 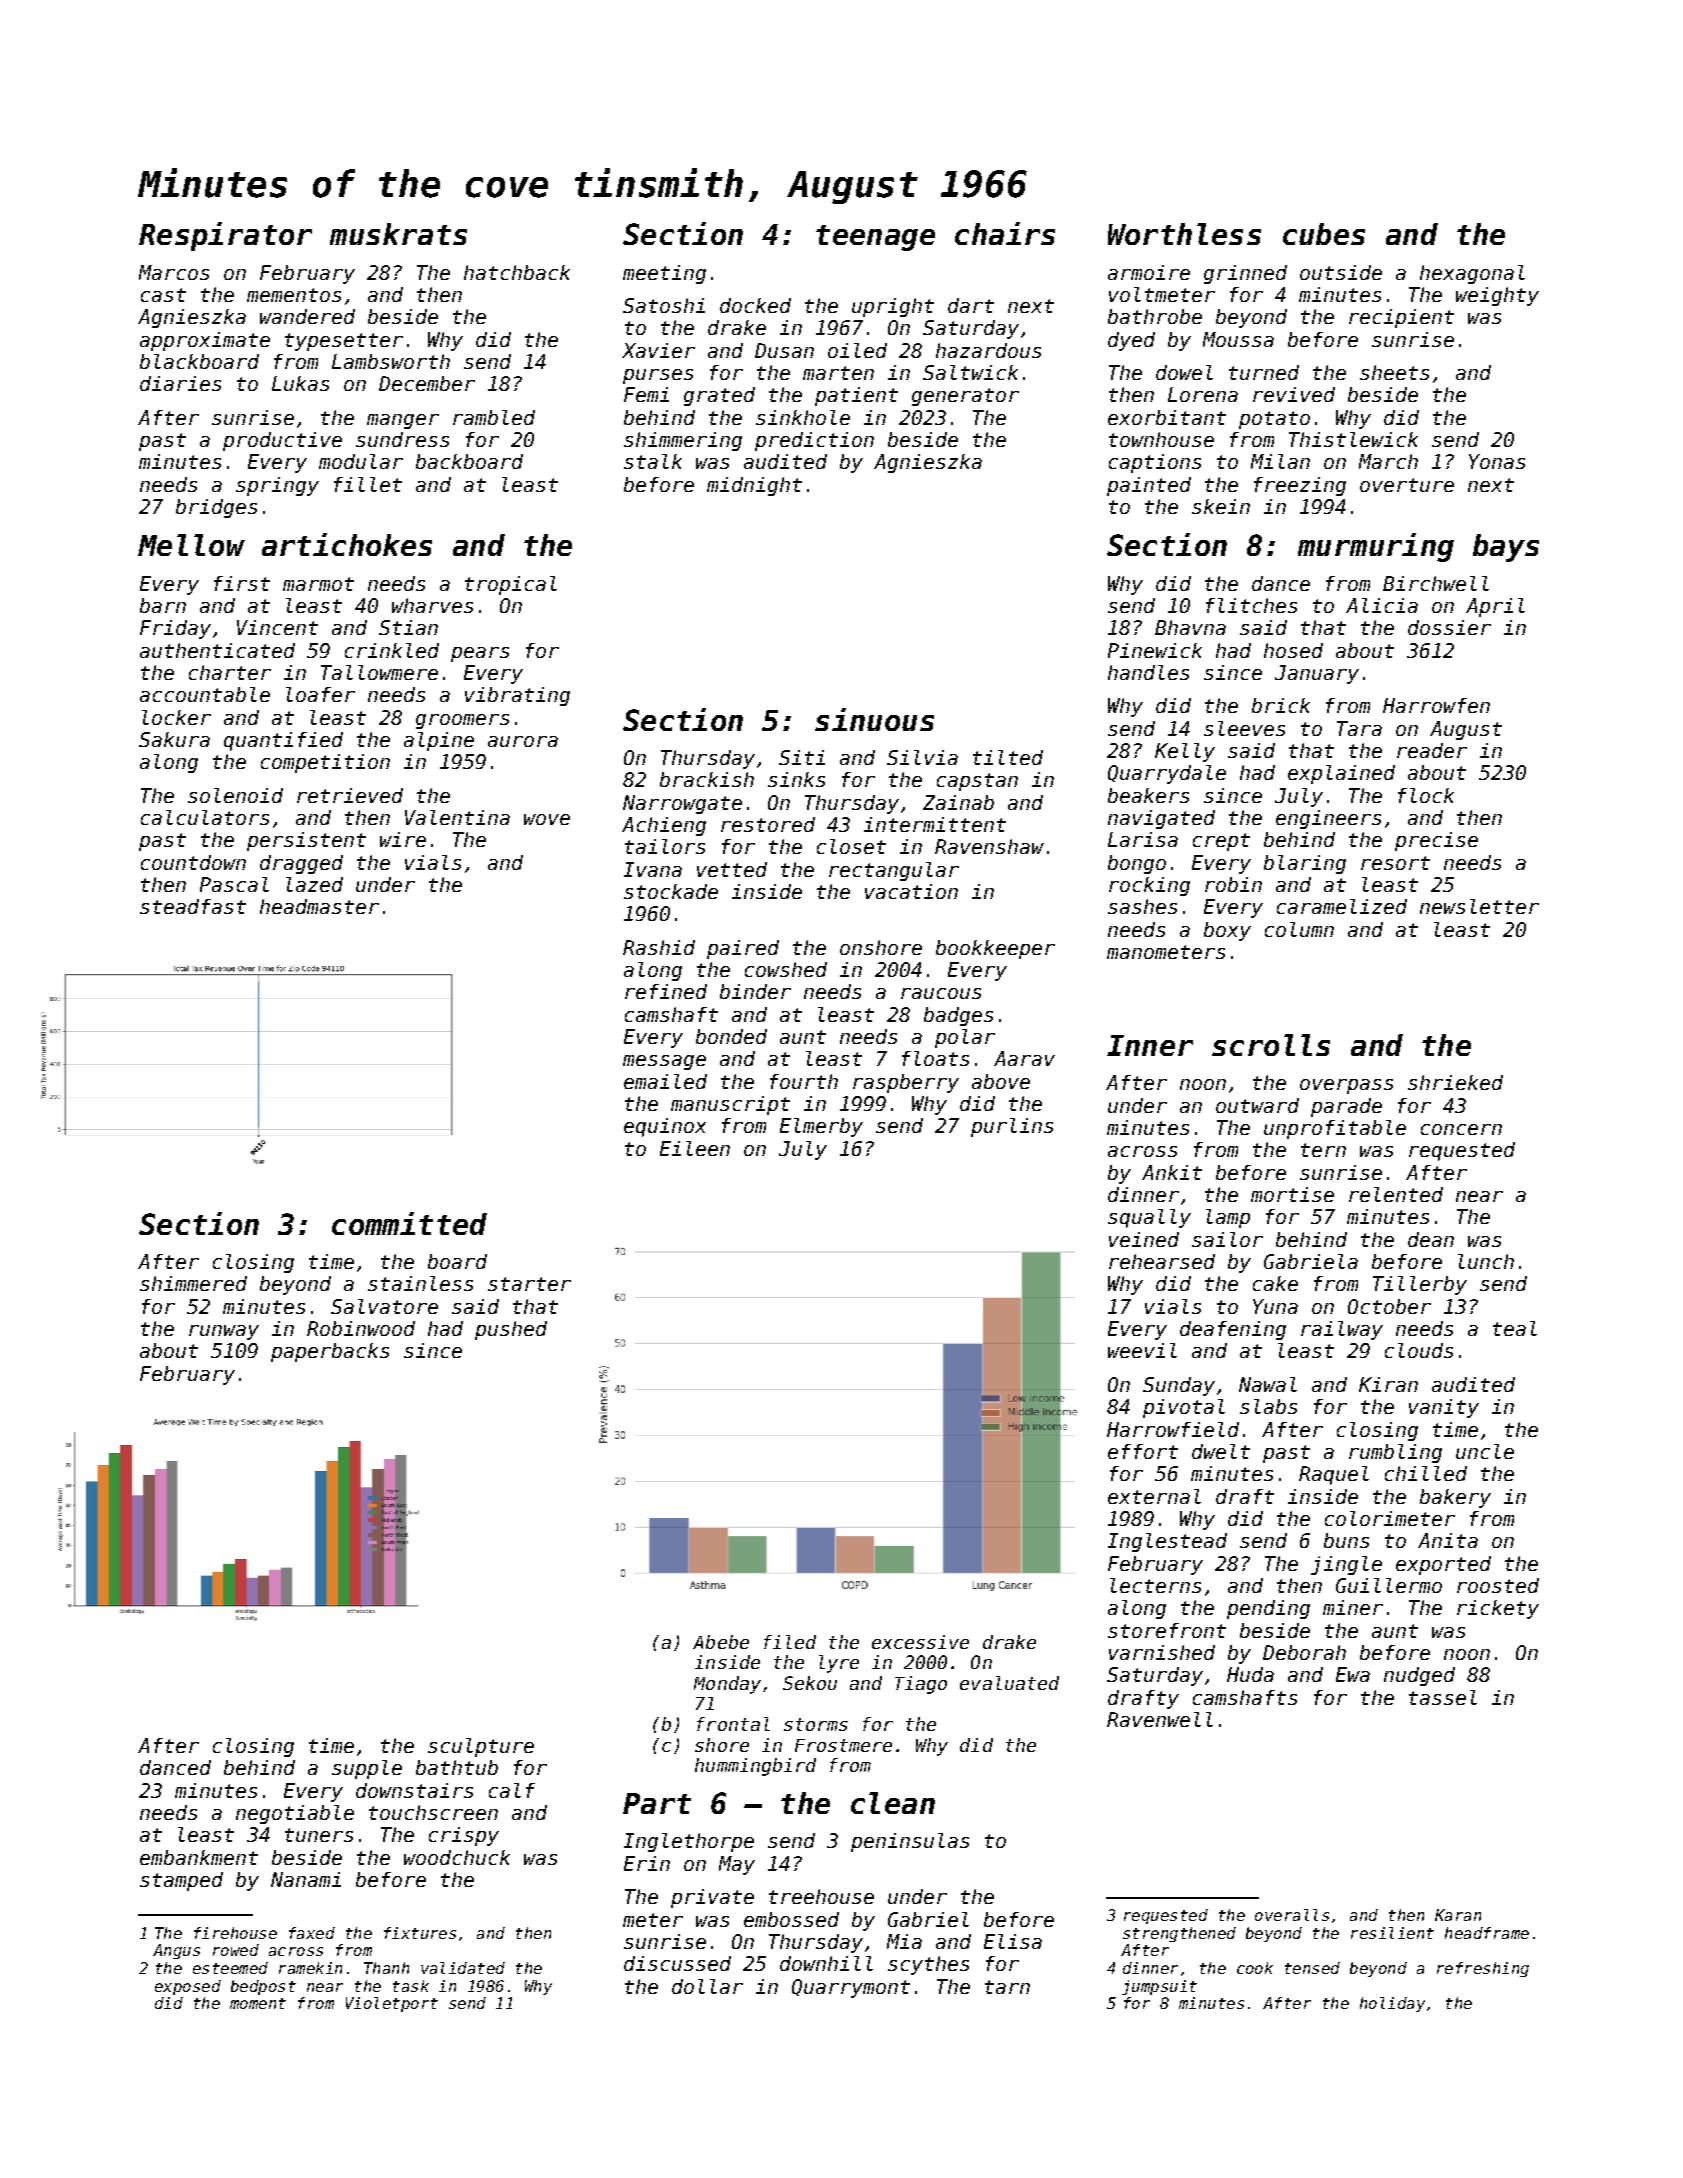 I want to click on pushed, so click(x=511, y=1330).
